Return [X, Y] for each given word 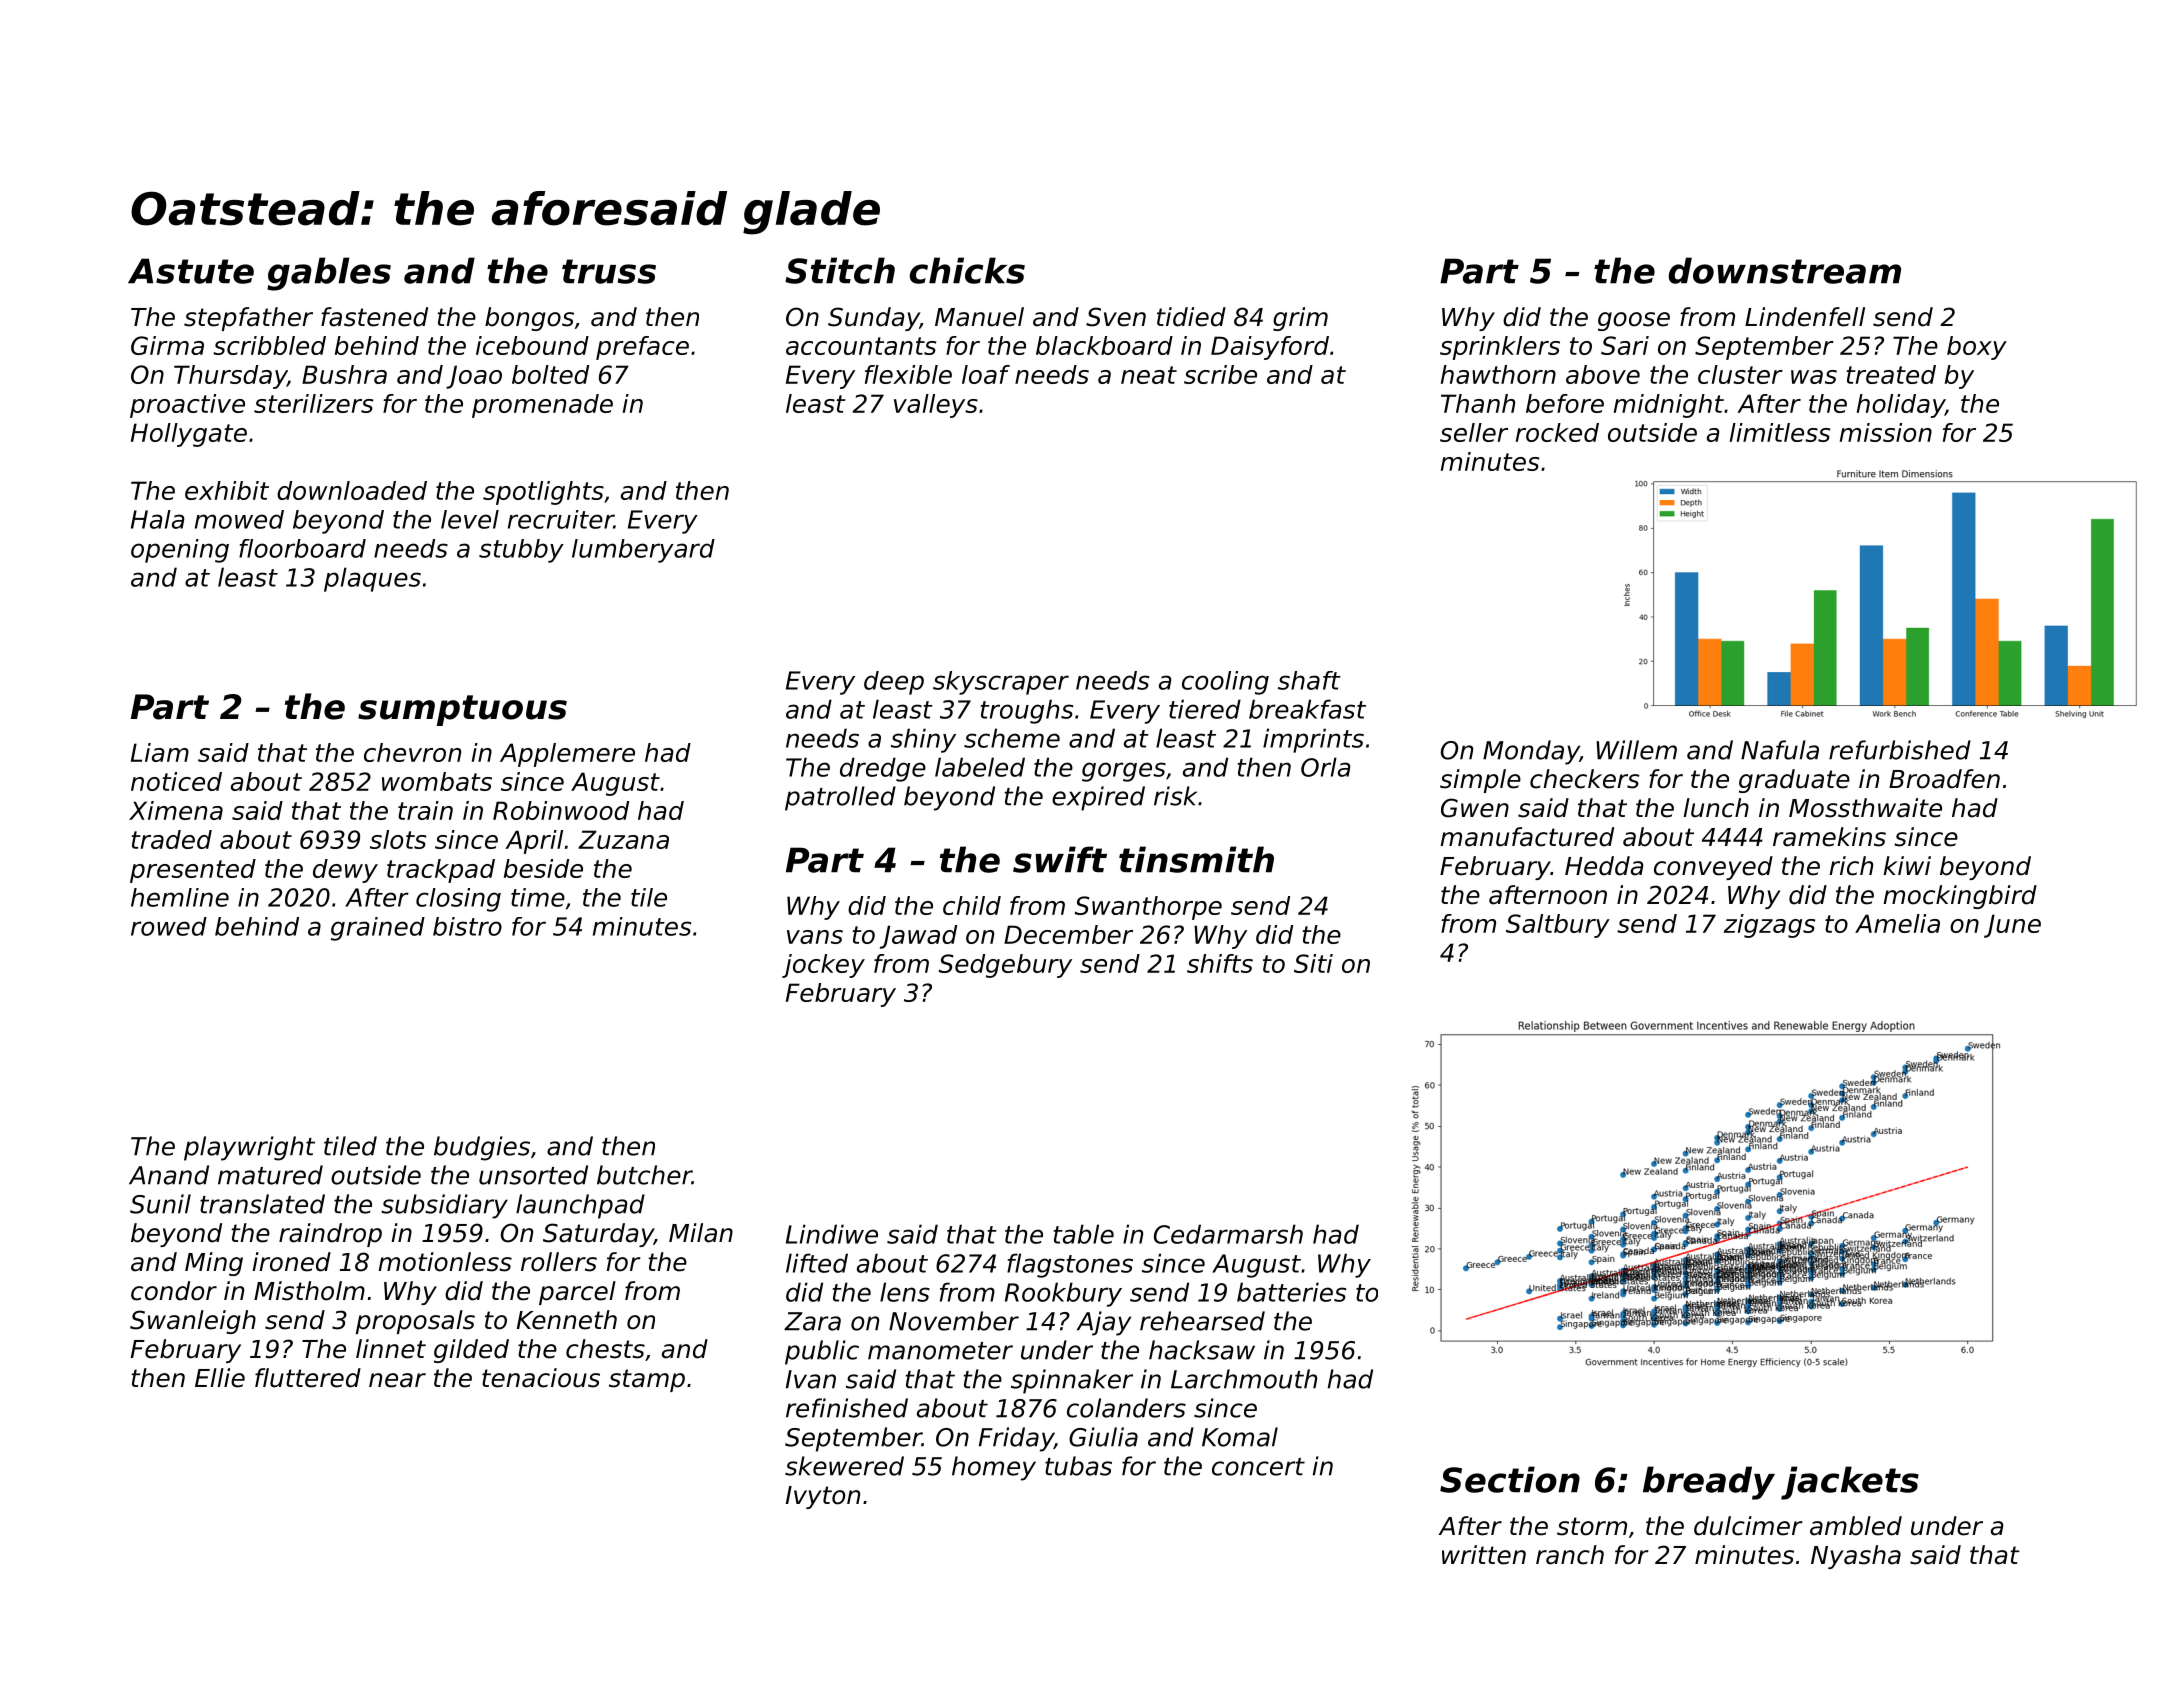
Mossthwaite [1865, 808]
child [972, 905]
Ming [214, 1264]
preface [642, 348]
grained [378, 929]
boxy [1977, 348]
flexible [908, 374]
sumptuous [462, 710]
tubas [1078, 1466]
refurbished [1900, 750]
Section [1510, 1479]
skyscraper [1001, 683]
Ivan [811, 1379]
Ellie [220, 1378]
